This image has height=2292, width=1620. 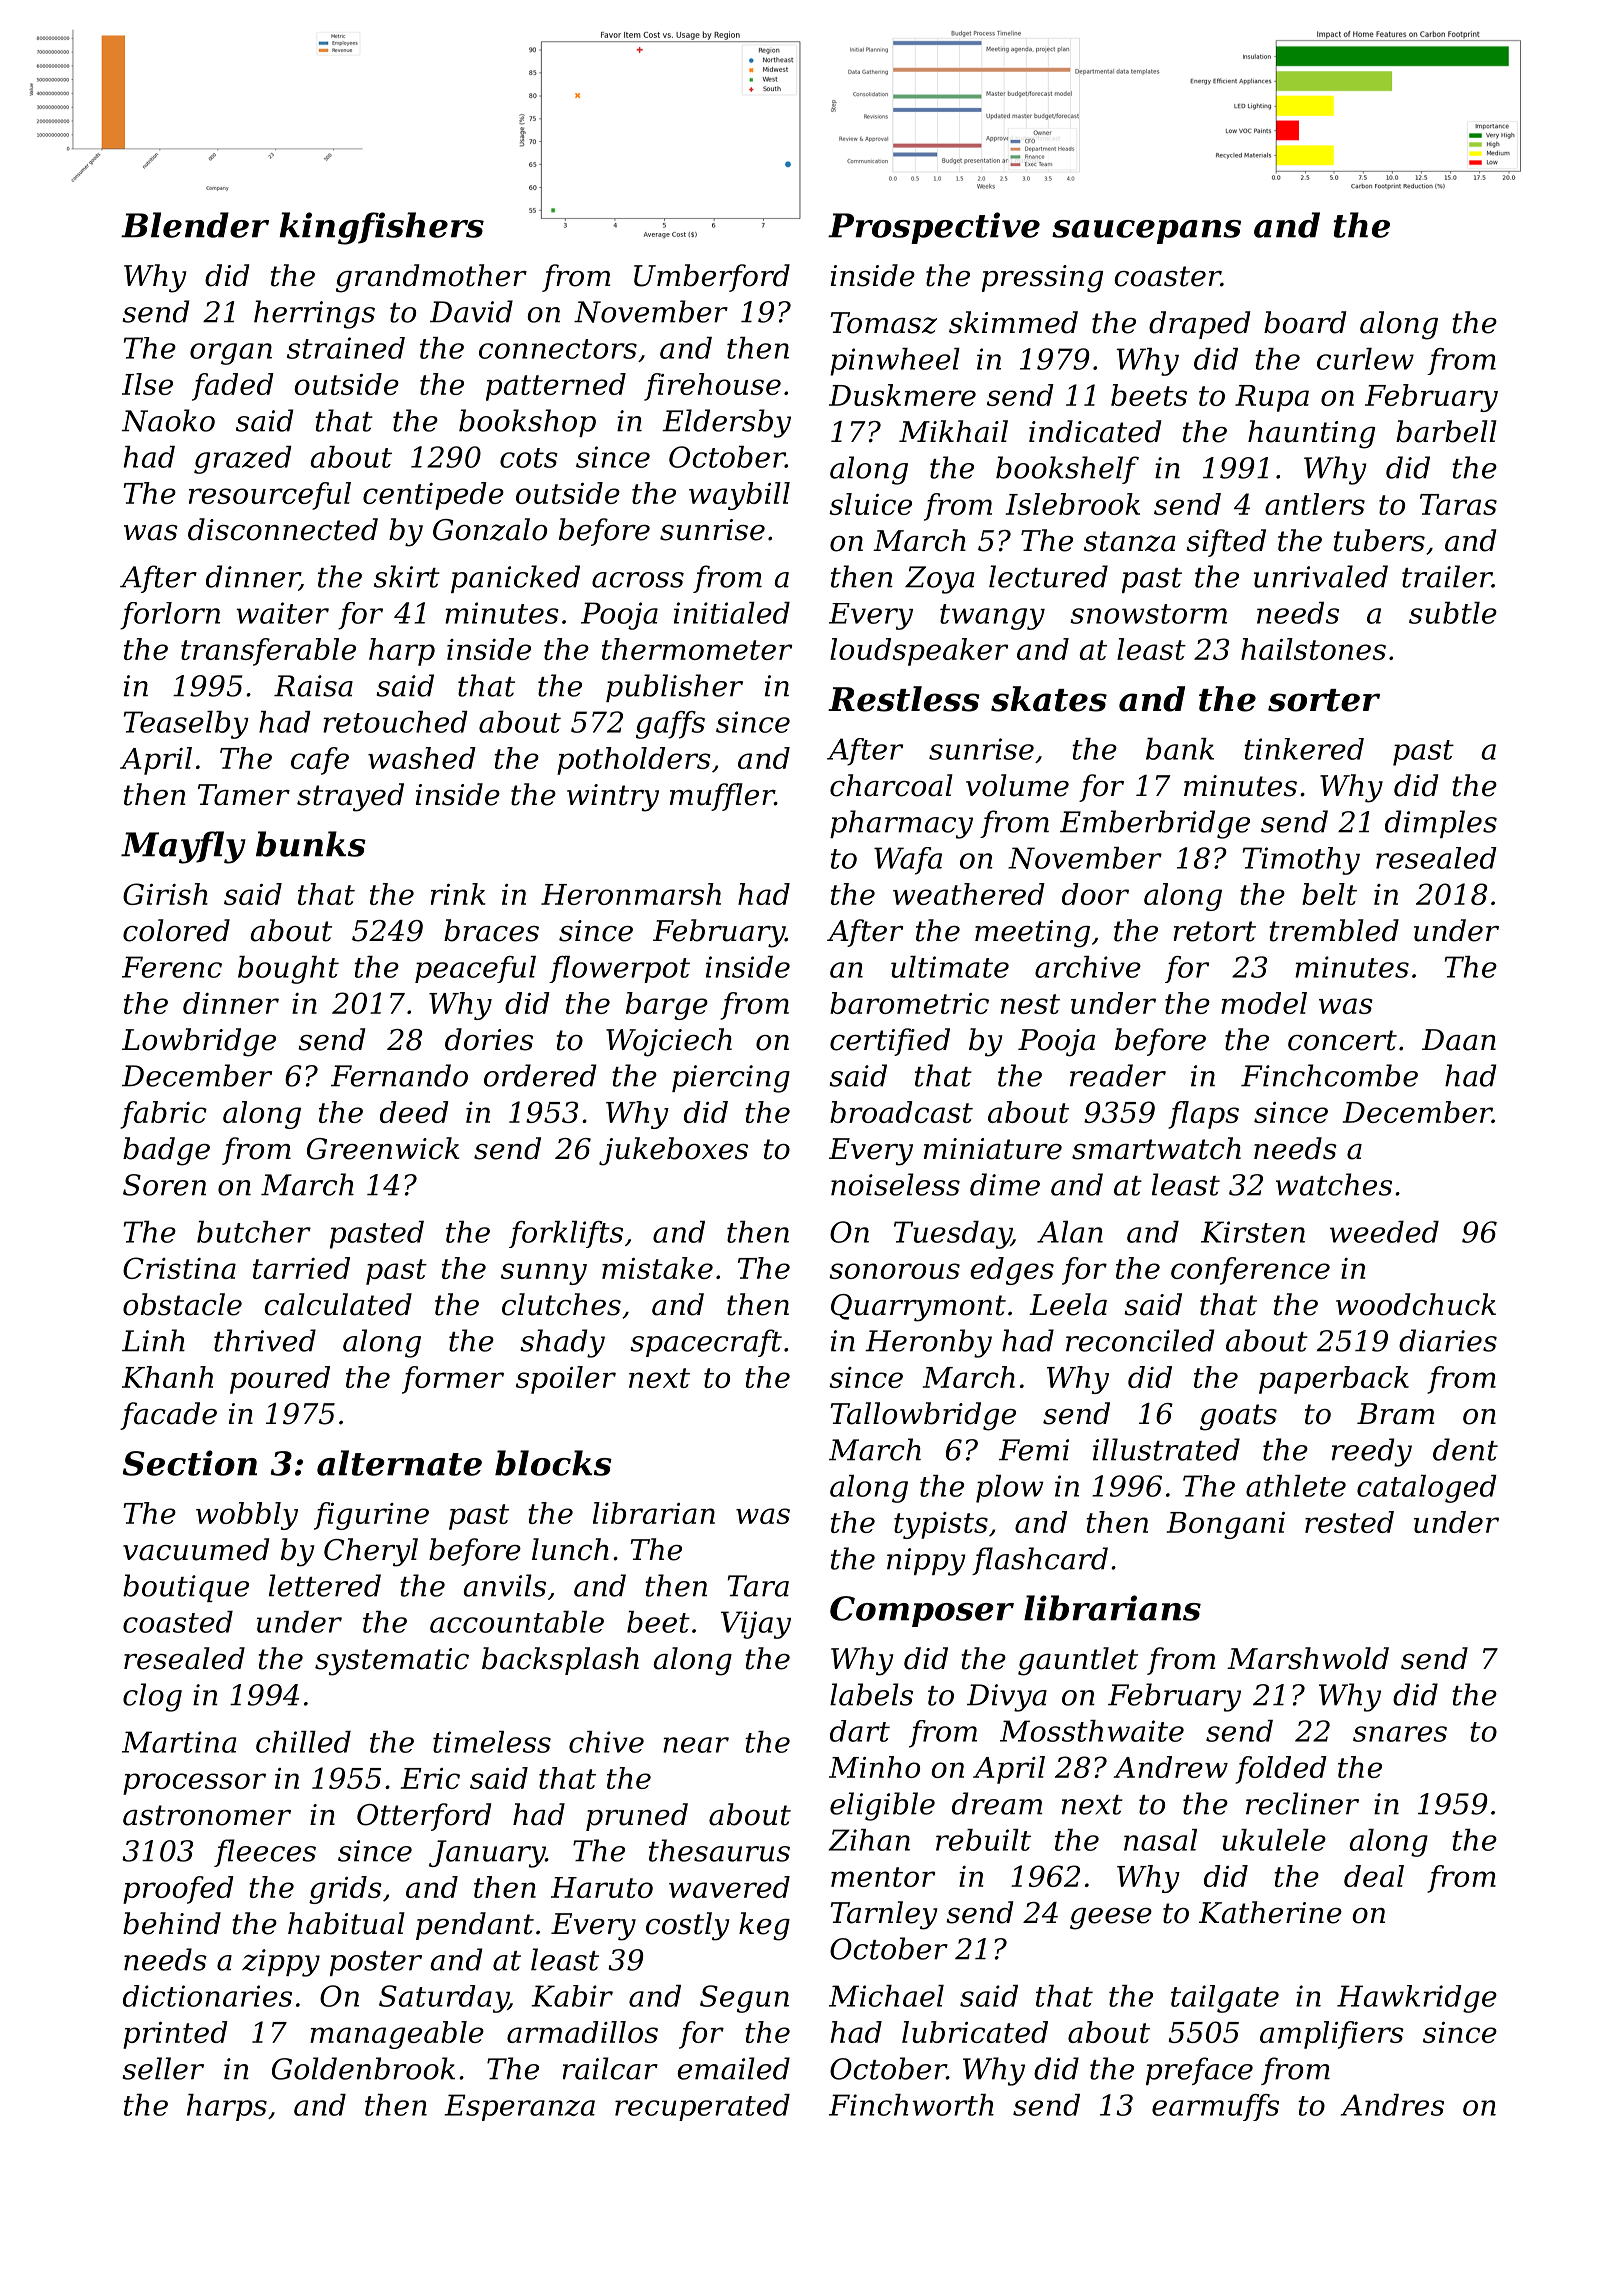 I want to click on lunch, so click(x=570, y=1549).
